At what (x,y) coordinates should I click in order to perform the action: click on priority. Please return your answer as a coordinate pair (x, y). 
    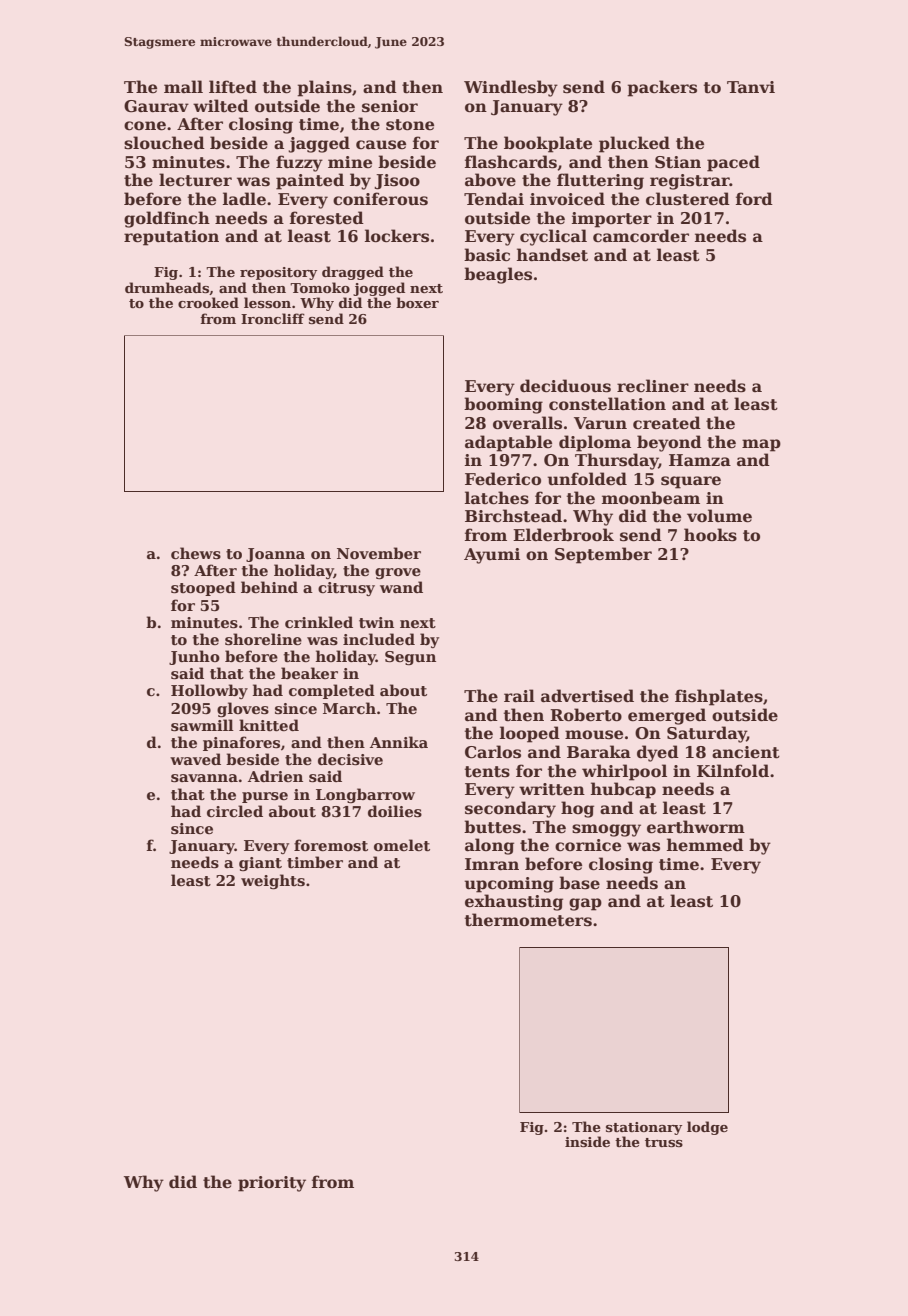
    Looking at the image, I should click on (272, 1184).
